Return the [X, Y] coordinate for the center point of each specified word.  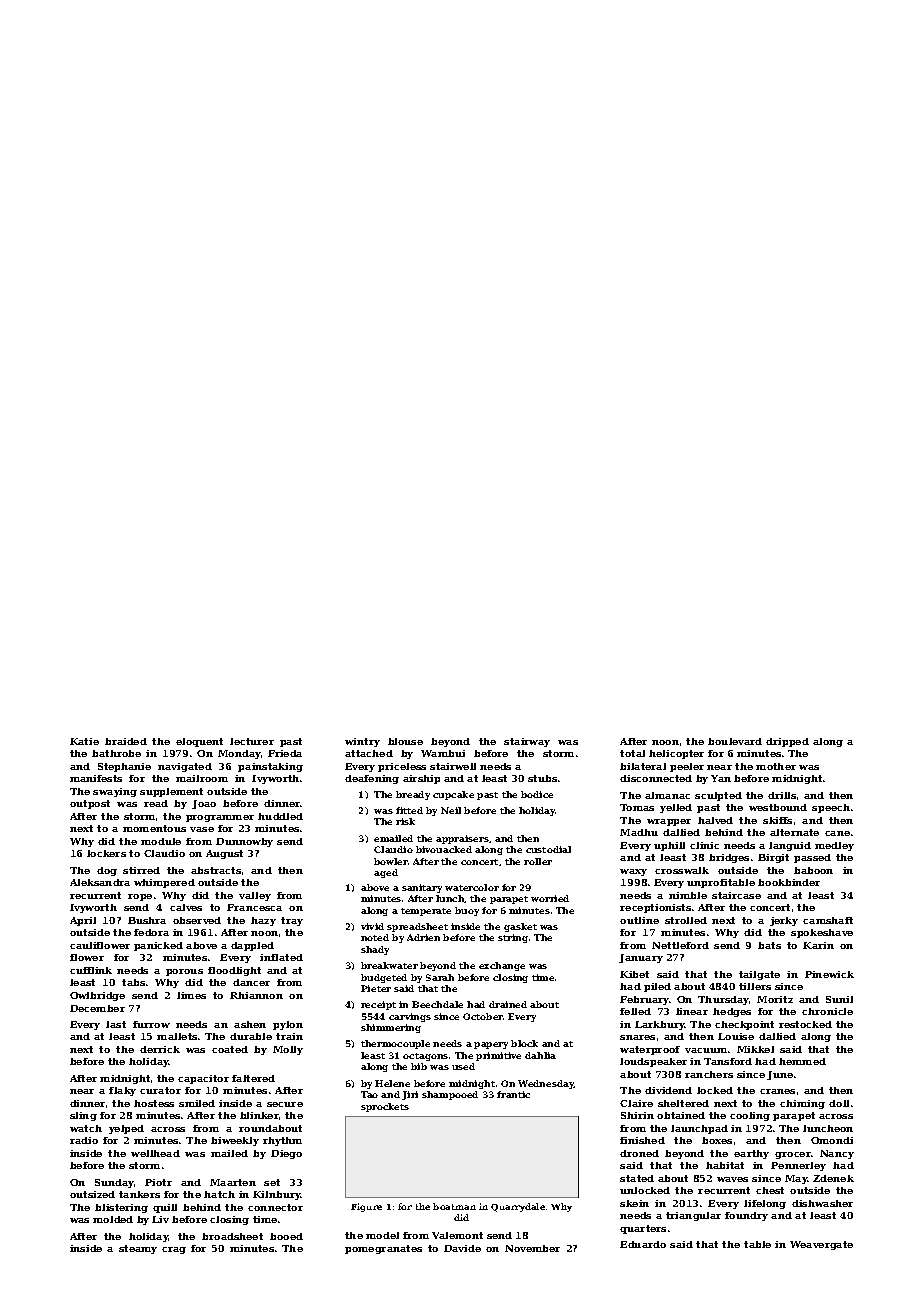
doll [839, 1103]
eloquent [199, 742]
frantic [513, 1094]
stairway [527, 742]
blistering [121, 1208]
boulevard [735, 741]
